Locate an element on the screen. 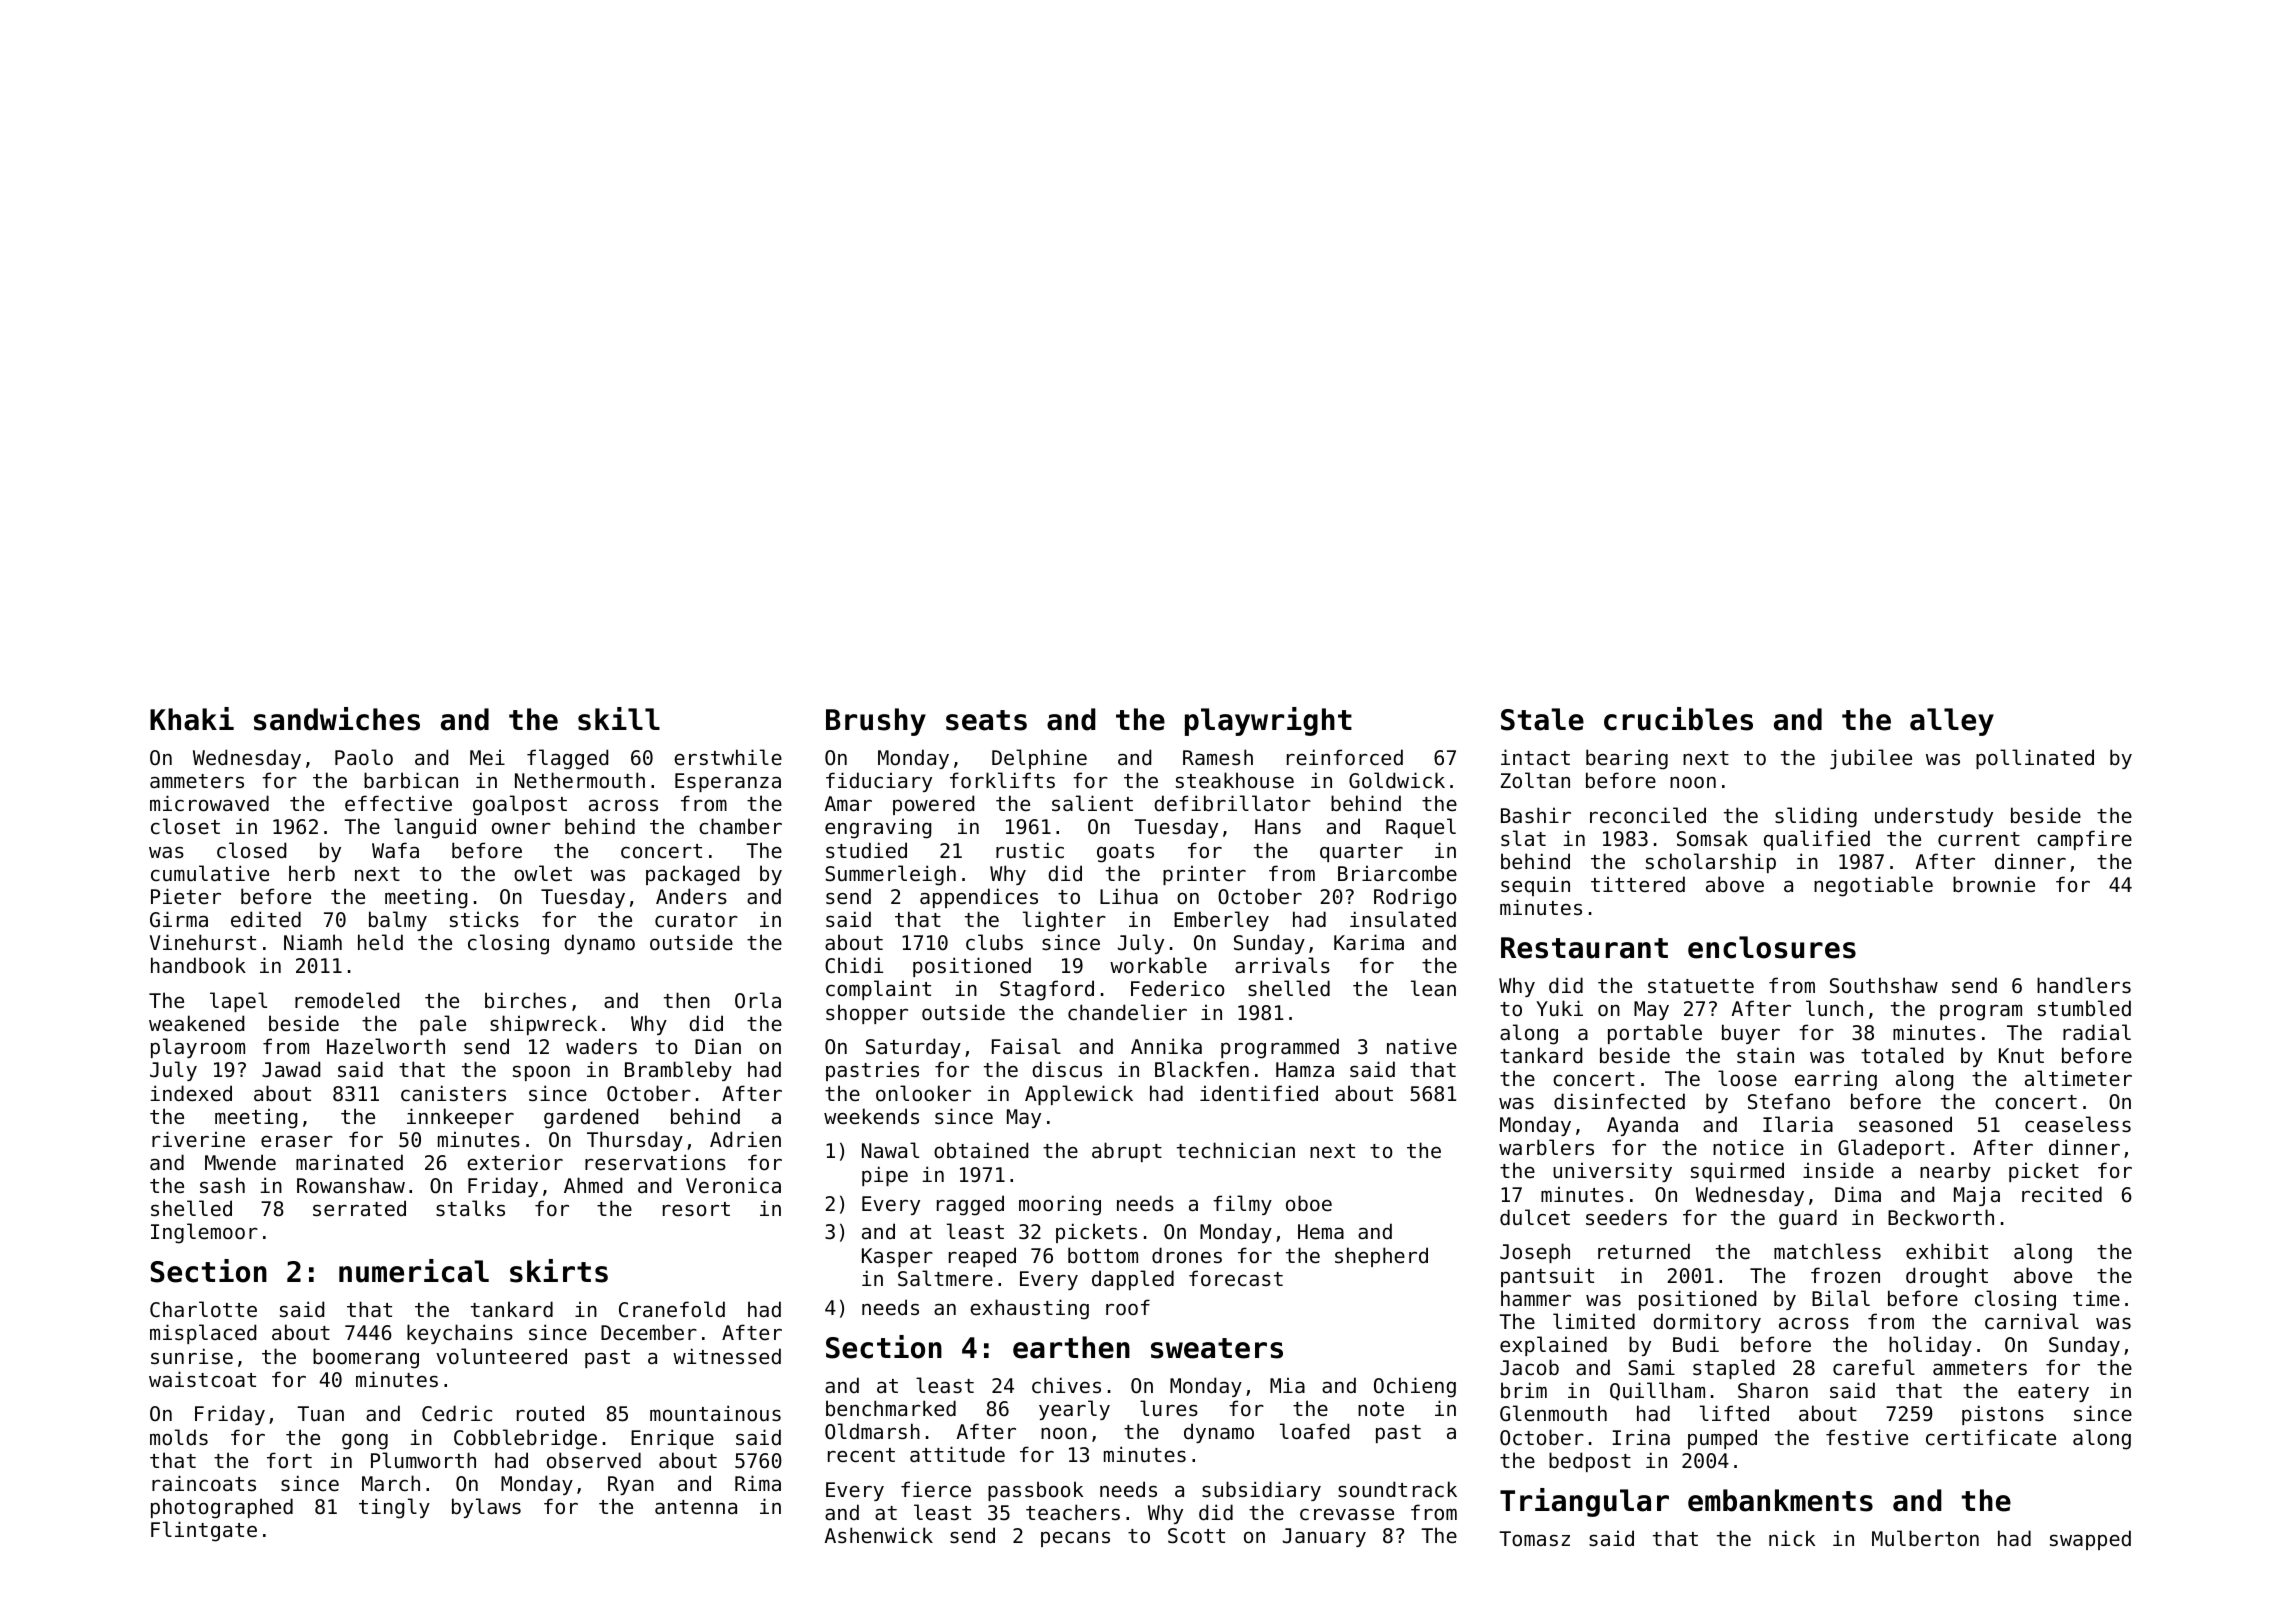 This screenshot has height=1614, width=2282. fiduciary is located at coordinates (879, 782).
